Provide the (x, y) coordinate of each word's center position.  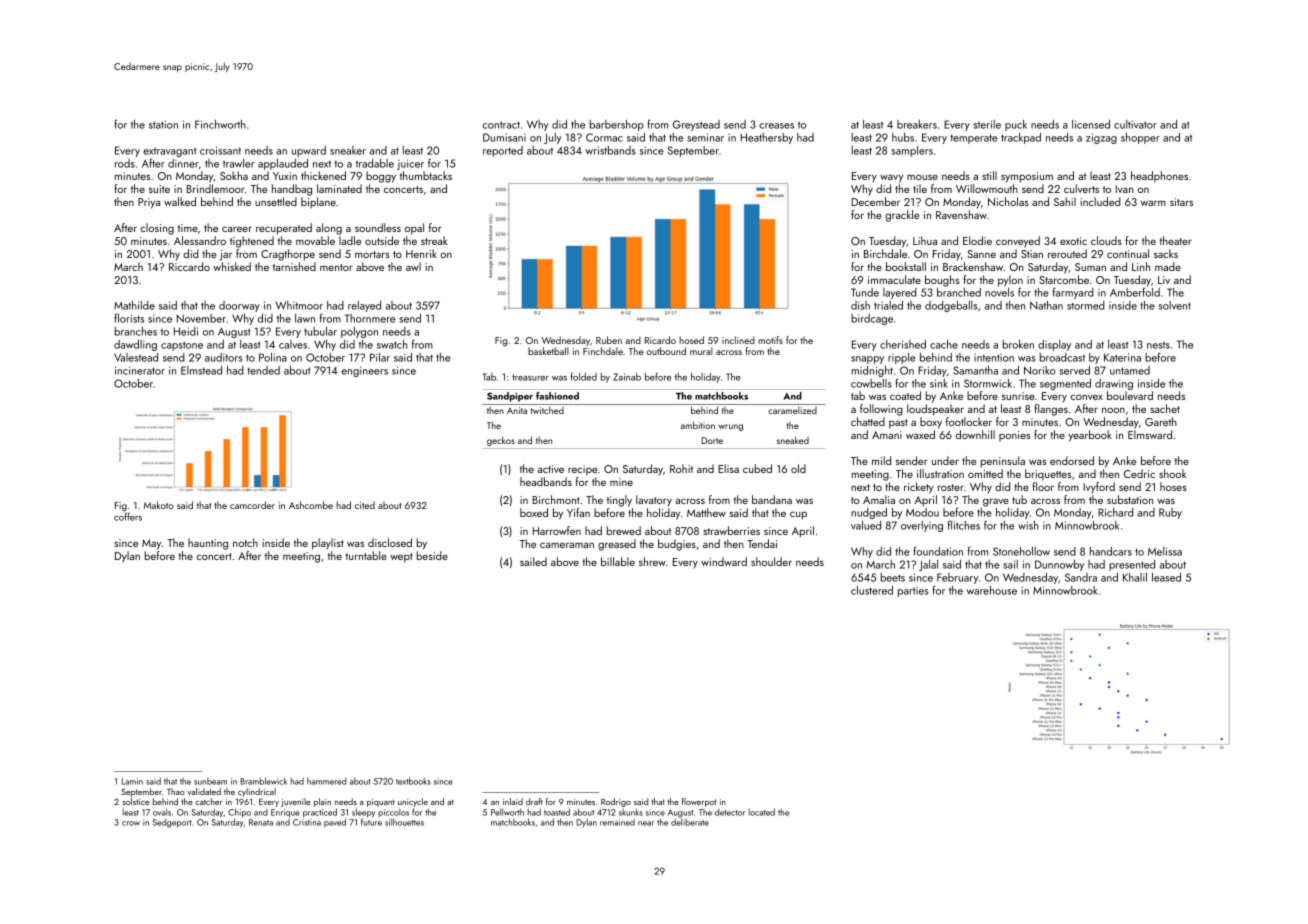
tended (263, 370)
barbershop (617, 125)
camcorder (252, 505)
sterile (987, 124)
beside (432, 555)
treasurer (530, 377)
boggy (381, 177)
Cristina (307, 822)
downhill (975, 434)
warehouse (992, 590)
